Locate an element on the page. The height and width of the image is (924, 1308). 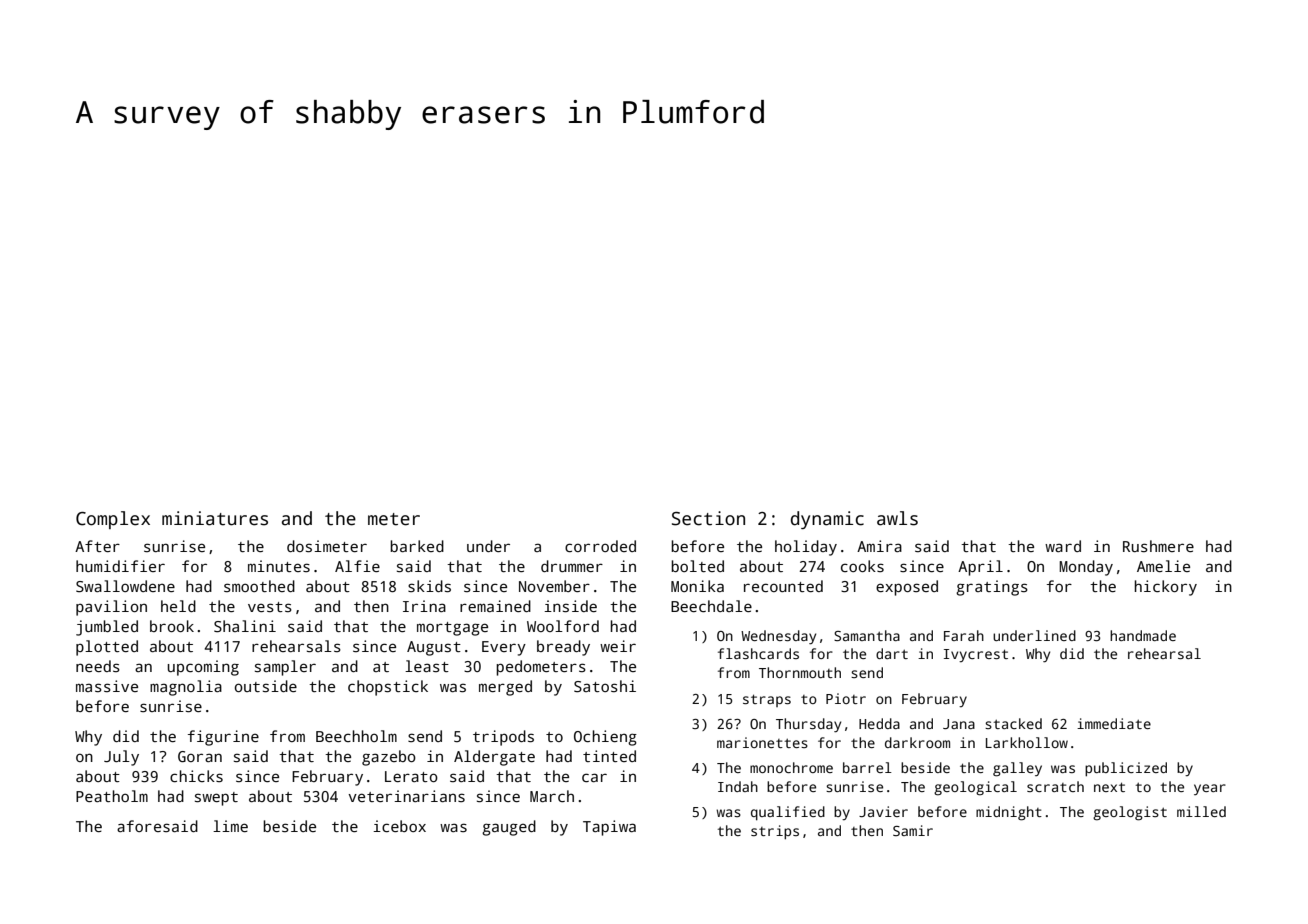
Samir is located at coordinates (913, 830).
